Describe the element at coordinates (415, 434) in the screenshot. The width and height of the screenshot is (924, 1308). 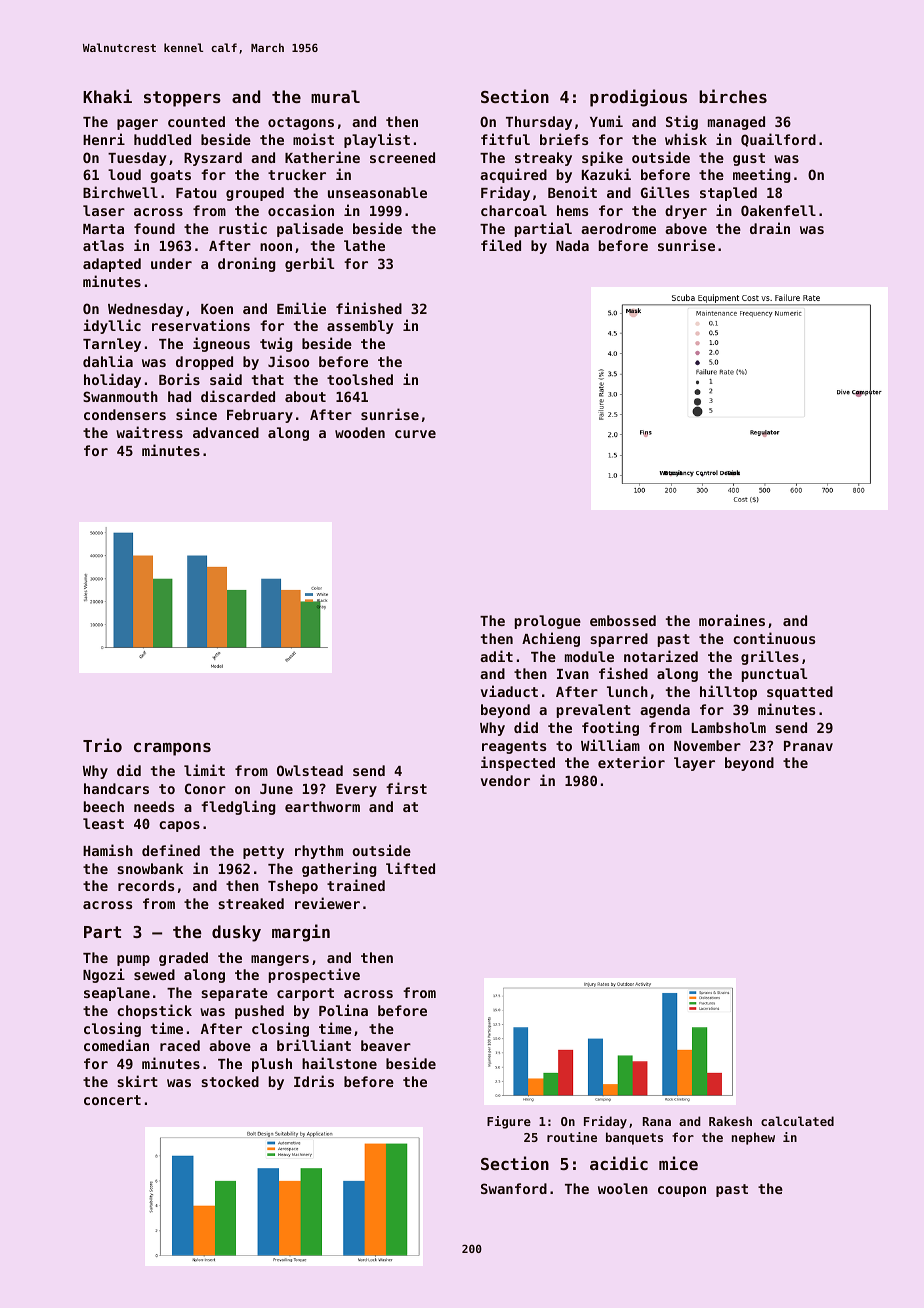
I see `curve` at that location.
